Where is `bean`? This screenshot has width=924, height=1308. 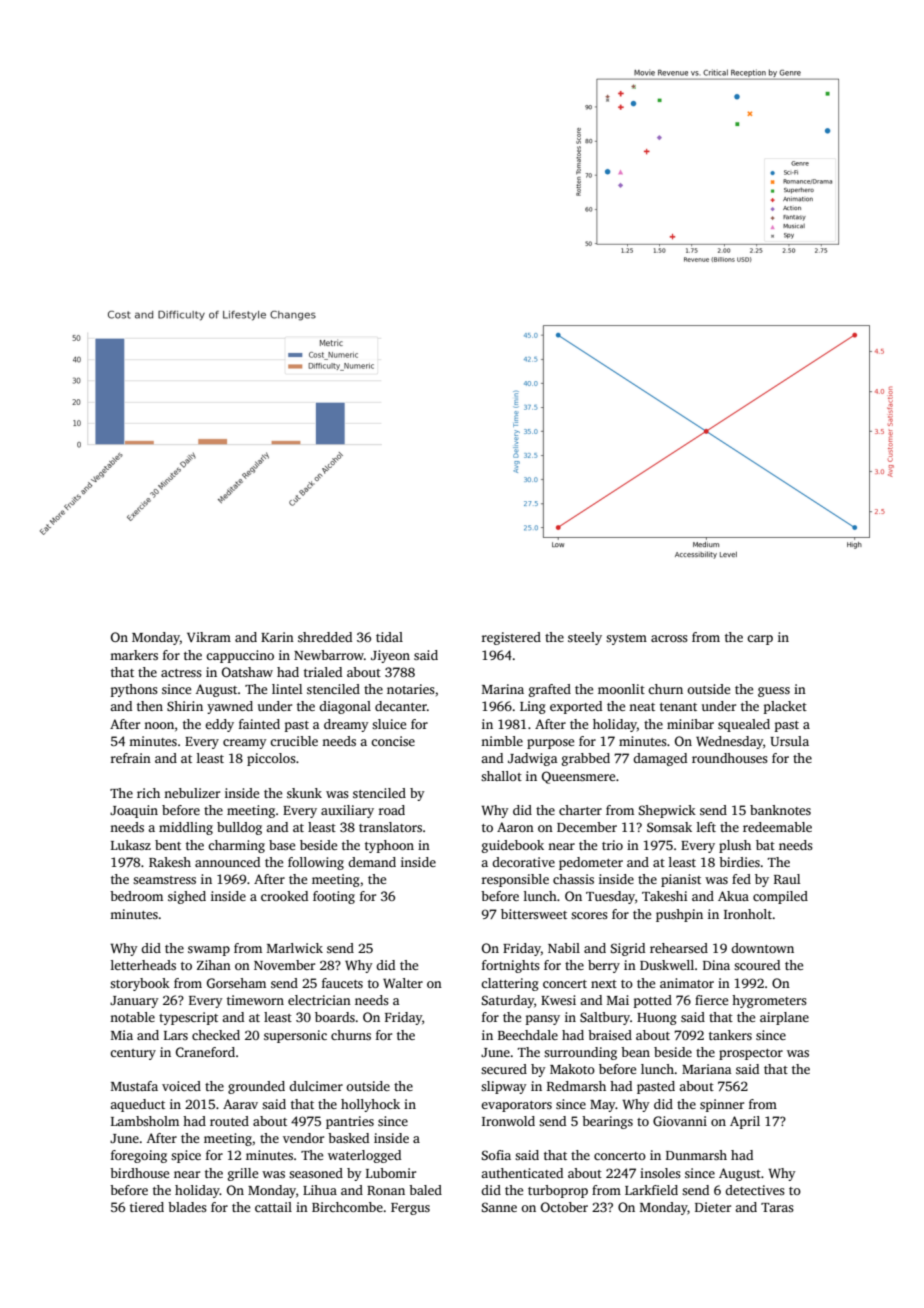
bean is located at coordinates (635, 1052).
